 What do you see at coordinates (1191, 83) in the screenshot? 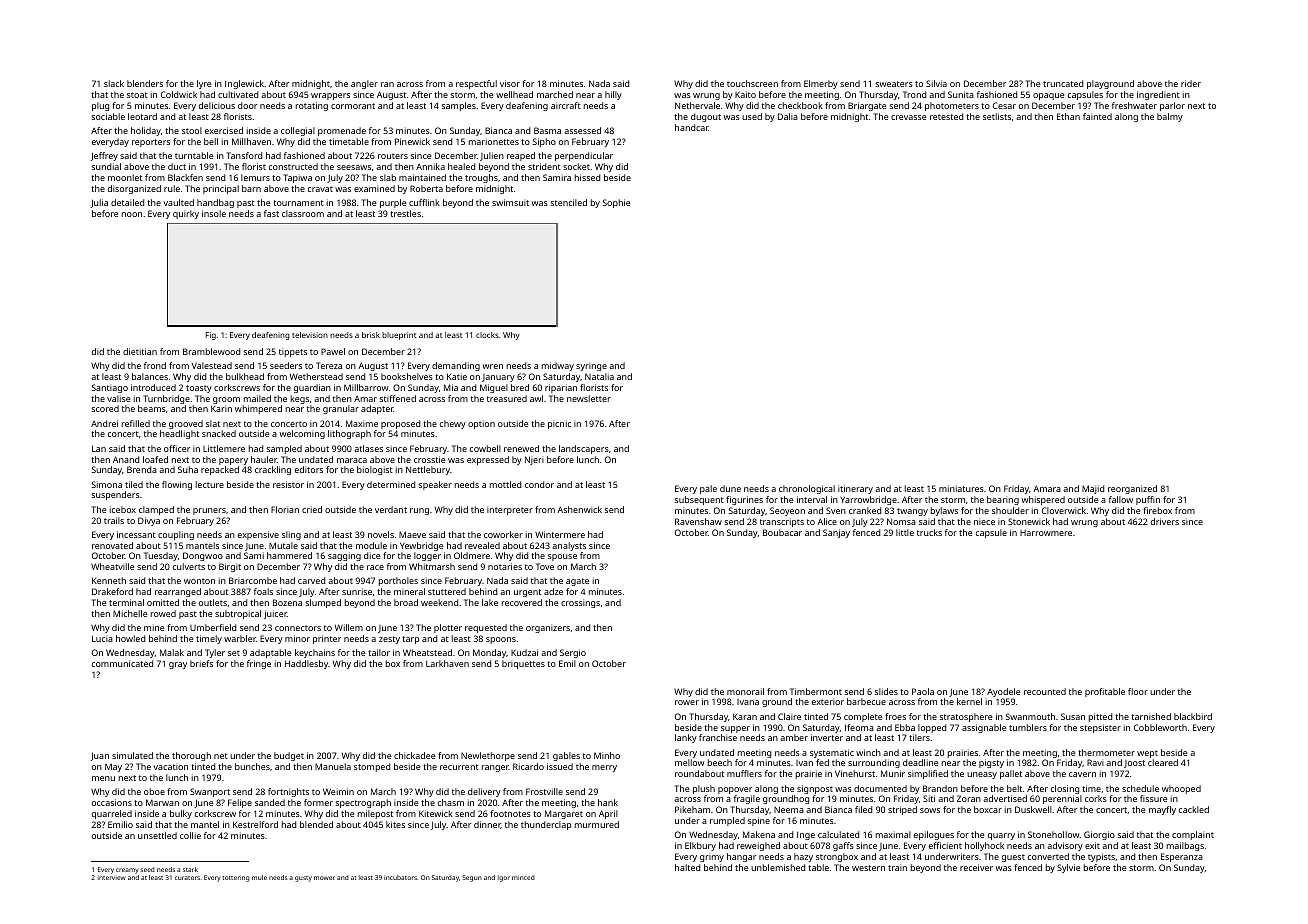
I see `rider` at bounding box center [1191, 83].
